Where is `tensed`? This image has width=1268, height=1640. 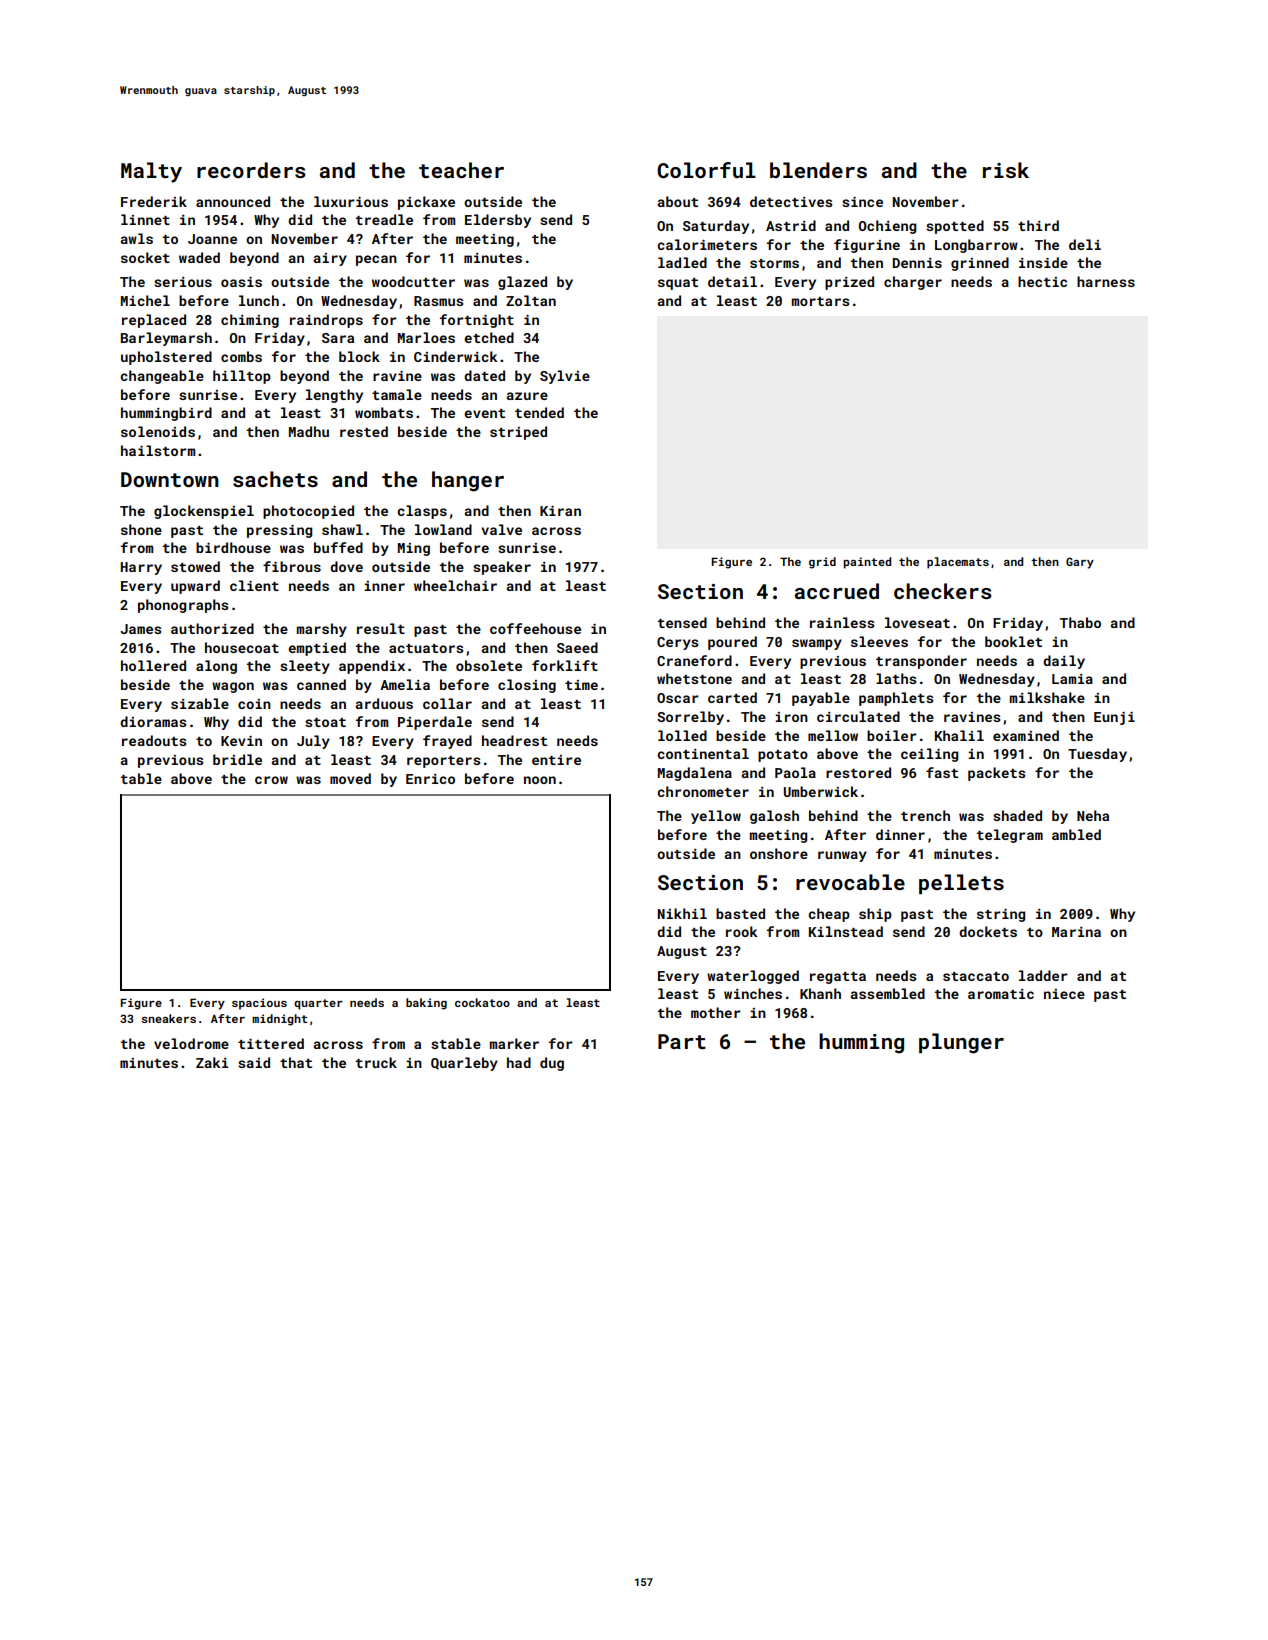 tensed is located at coordinates (682, 622).
